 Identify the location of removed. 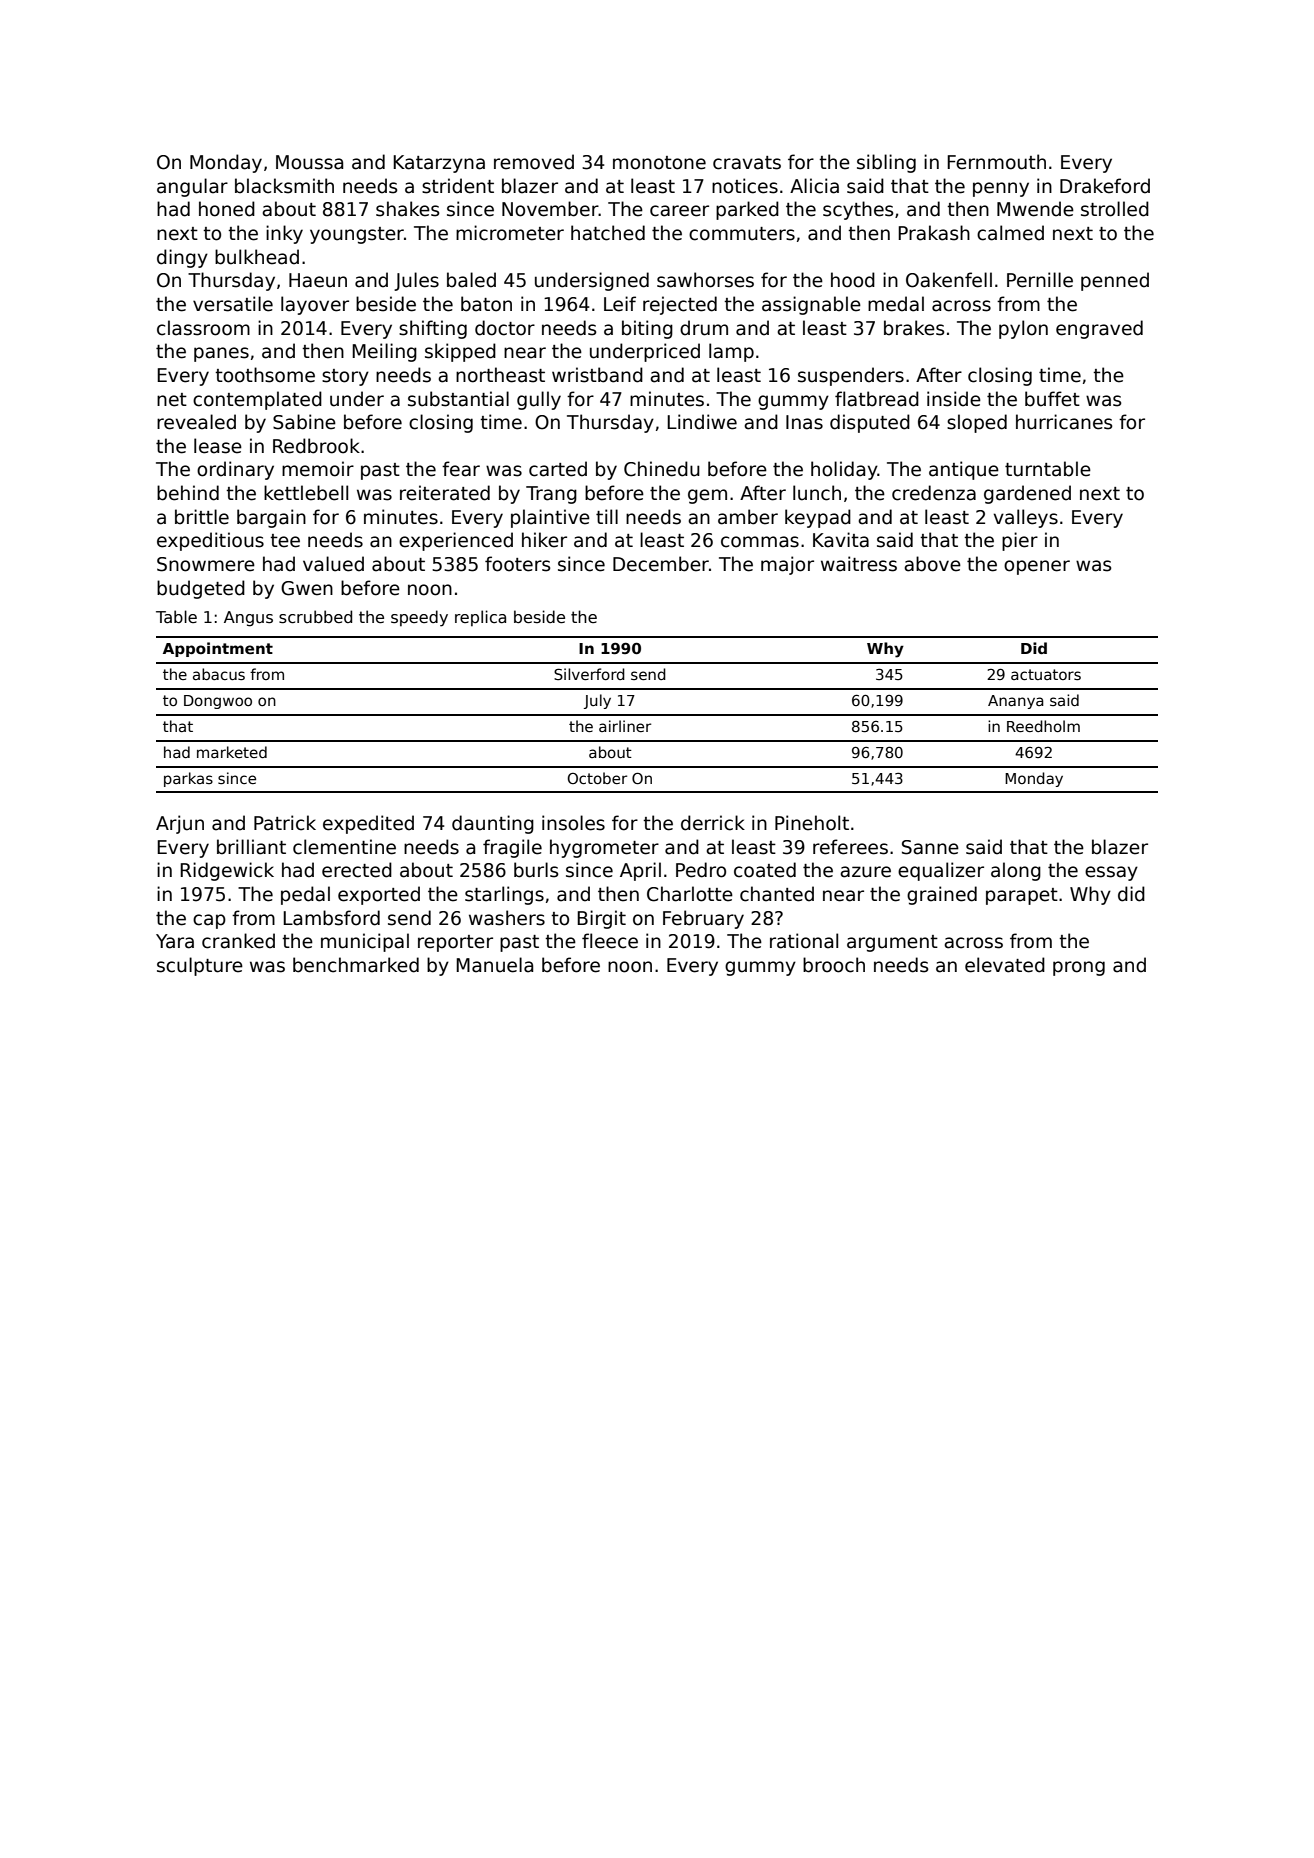
(534, 162).
